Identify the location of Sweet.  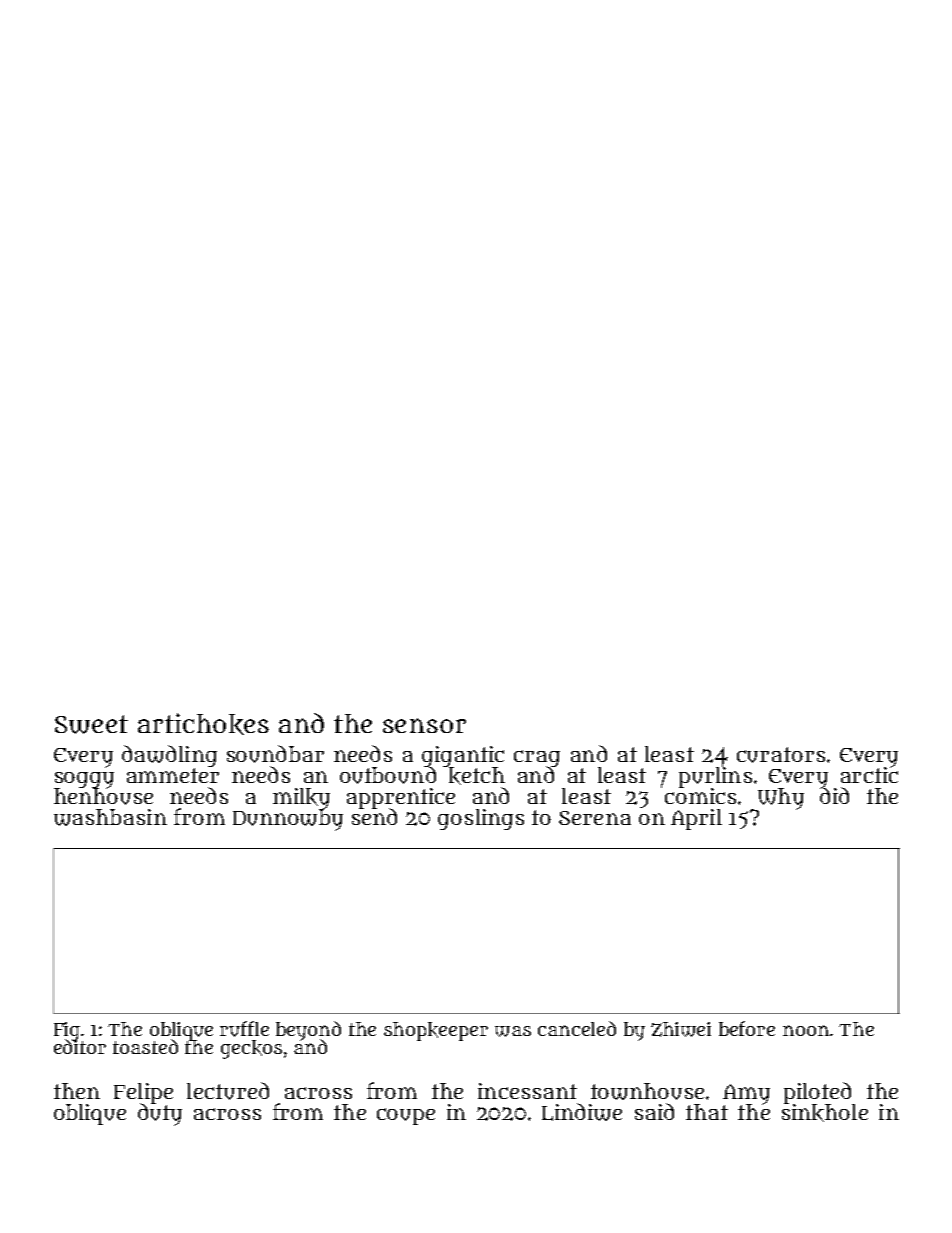
(91, 724).
